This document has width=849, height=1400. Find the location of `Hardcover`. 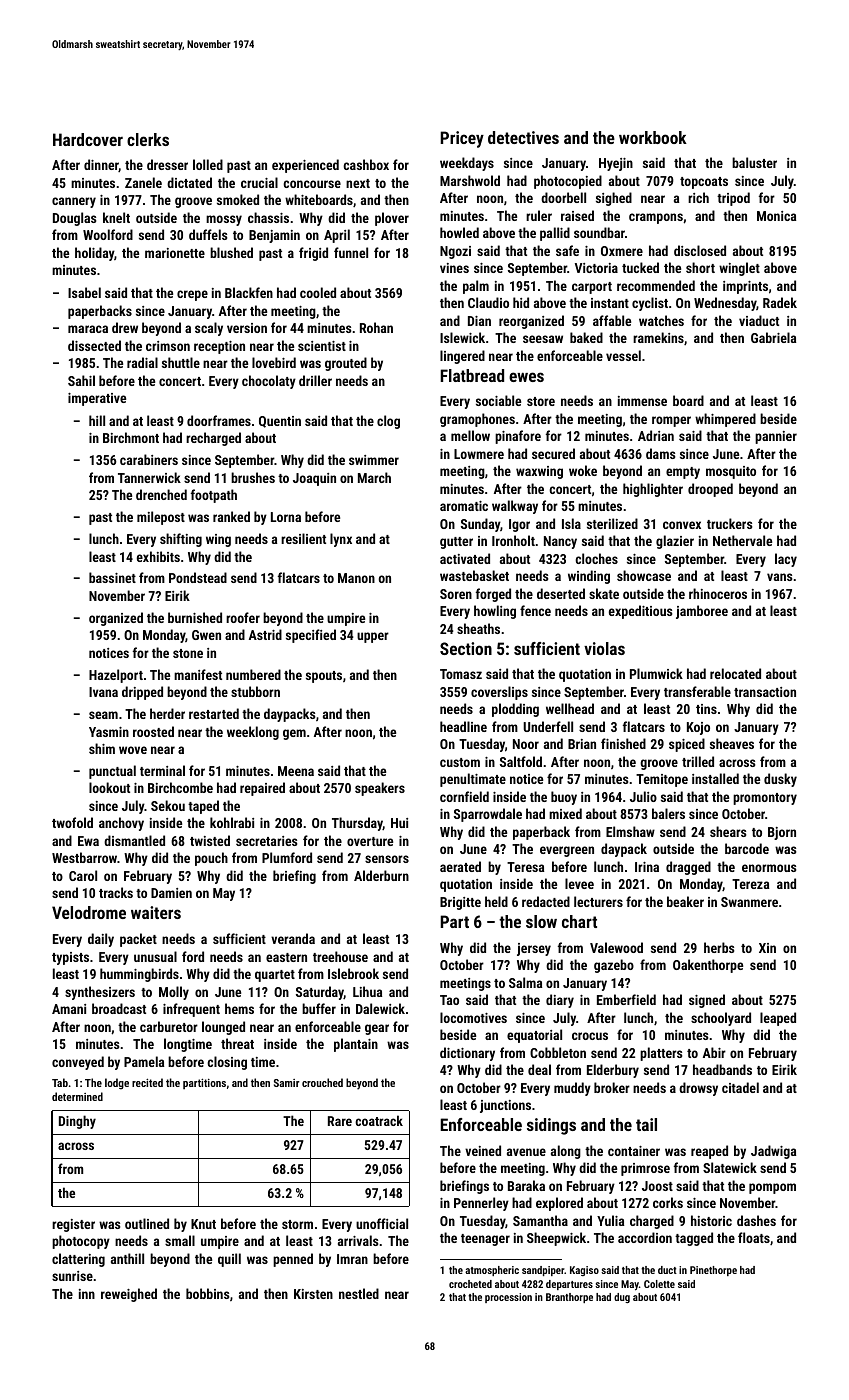

Hardcover is located at coordinates (88, 139).
